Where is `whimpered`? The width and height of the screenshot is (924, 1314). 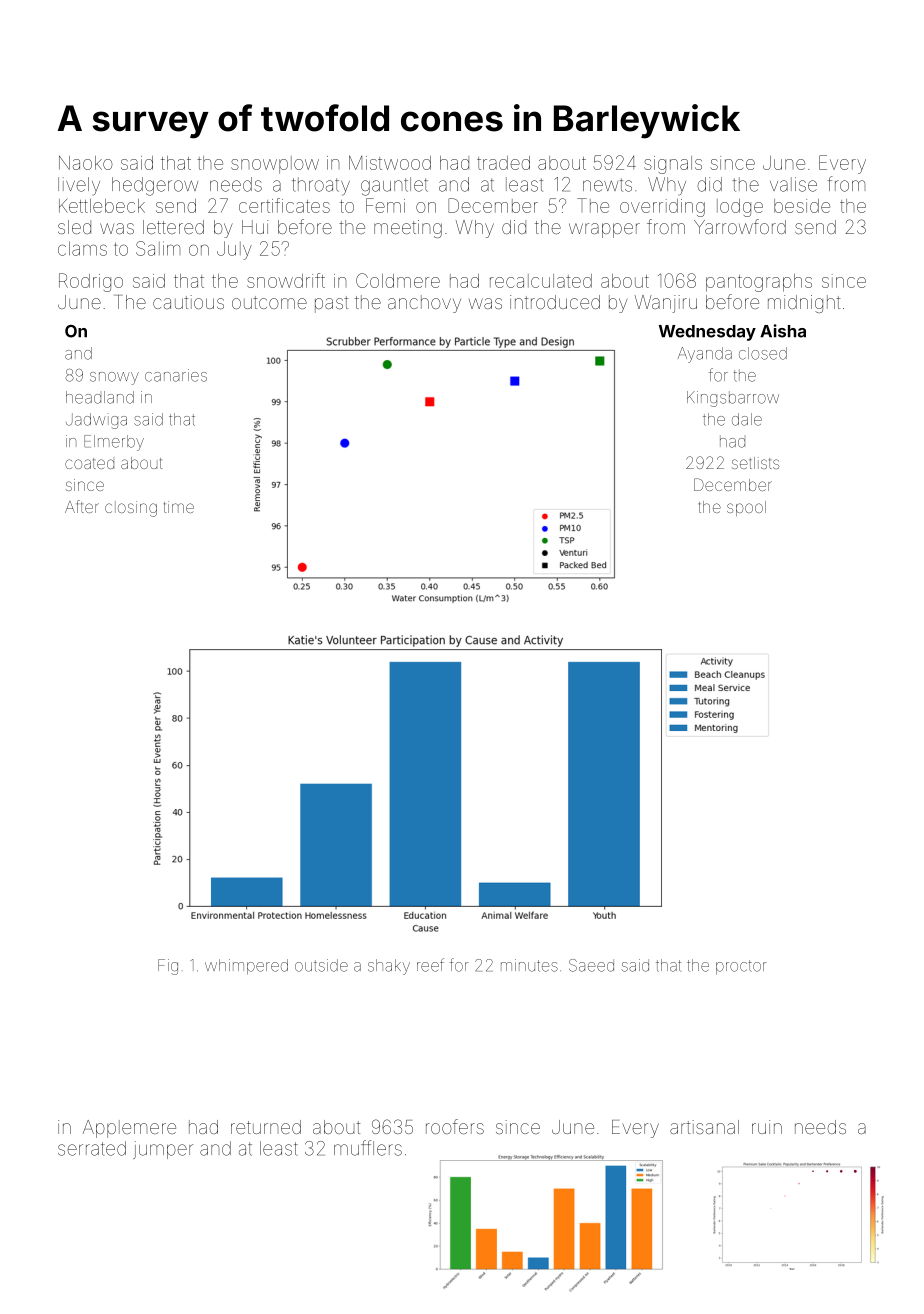
whimpered is located at coordinates (246, 967).
